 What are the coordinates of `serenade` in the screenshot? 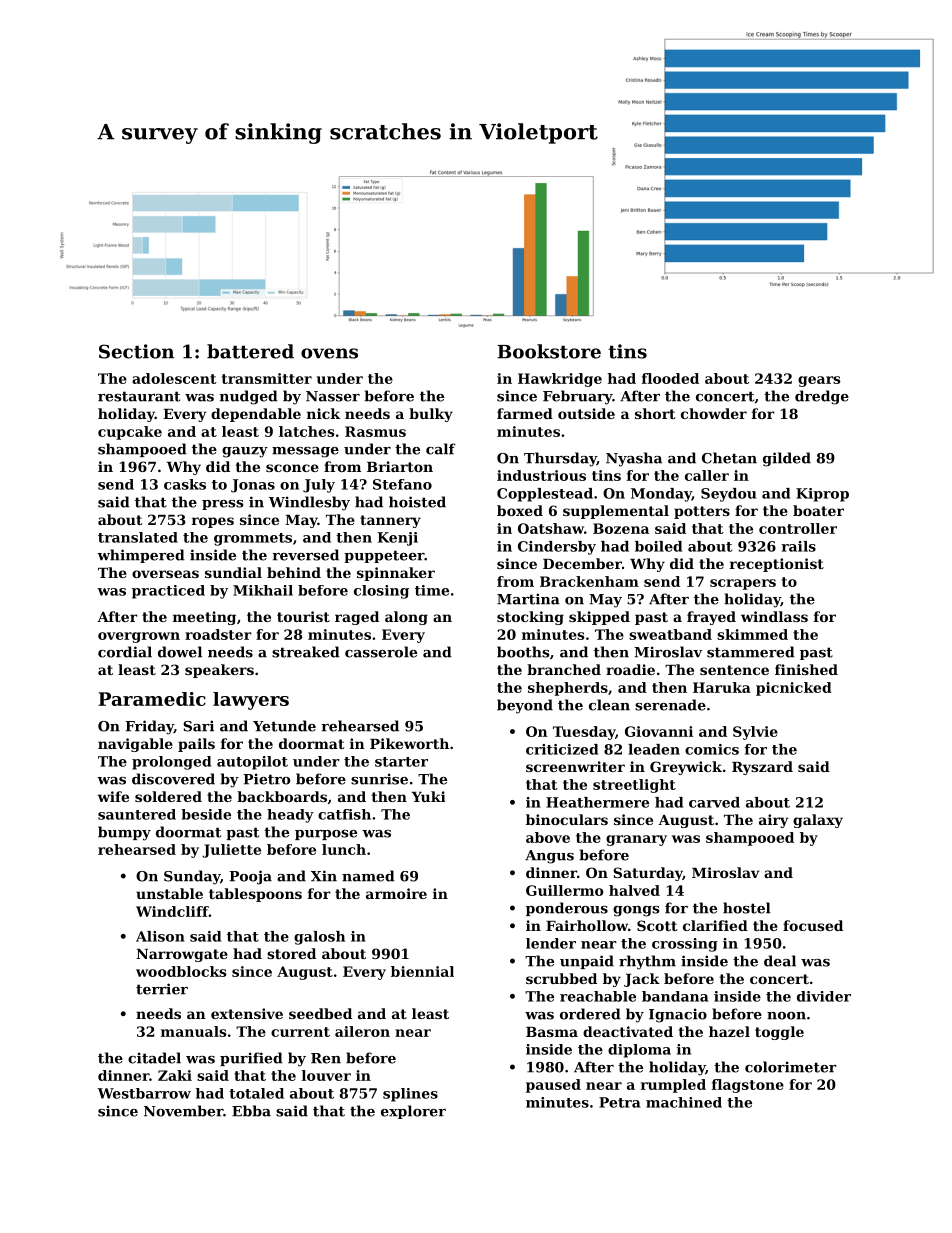 It's located at (670, 705).
